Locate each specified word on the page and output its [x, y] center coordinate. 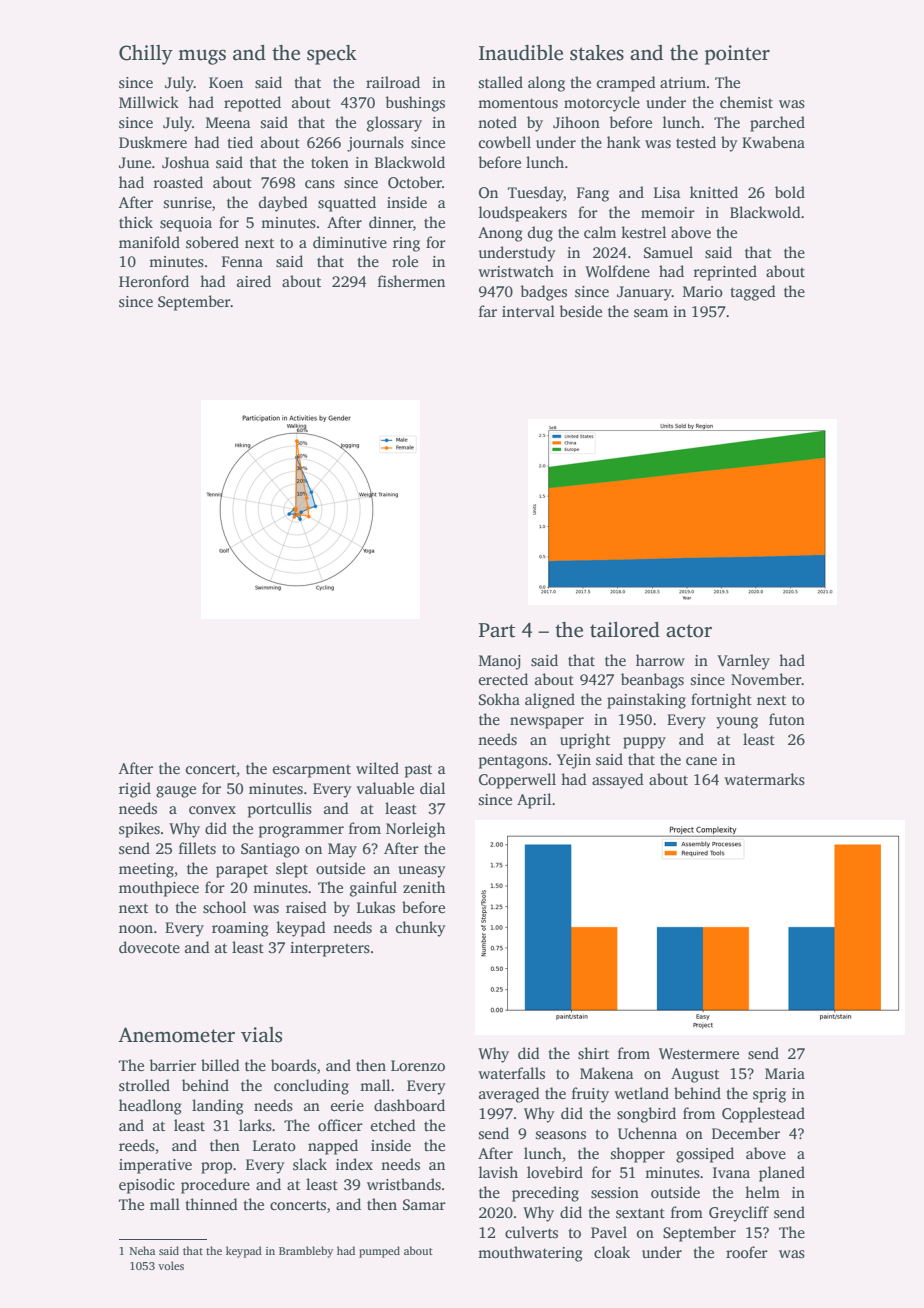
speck [332, 55]
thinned [211, 1204]
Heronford [154, 281]
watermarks [764, 779]
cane [701, 761]
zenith [424, 887]
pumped [379, 1252]
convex [212, 810]
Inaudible [521, 53]
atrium [683, 82]
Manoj [500, 662]
